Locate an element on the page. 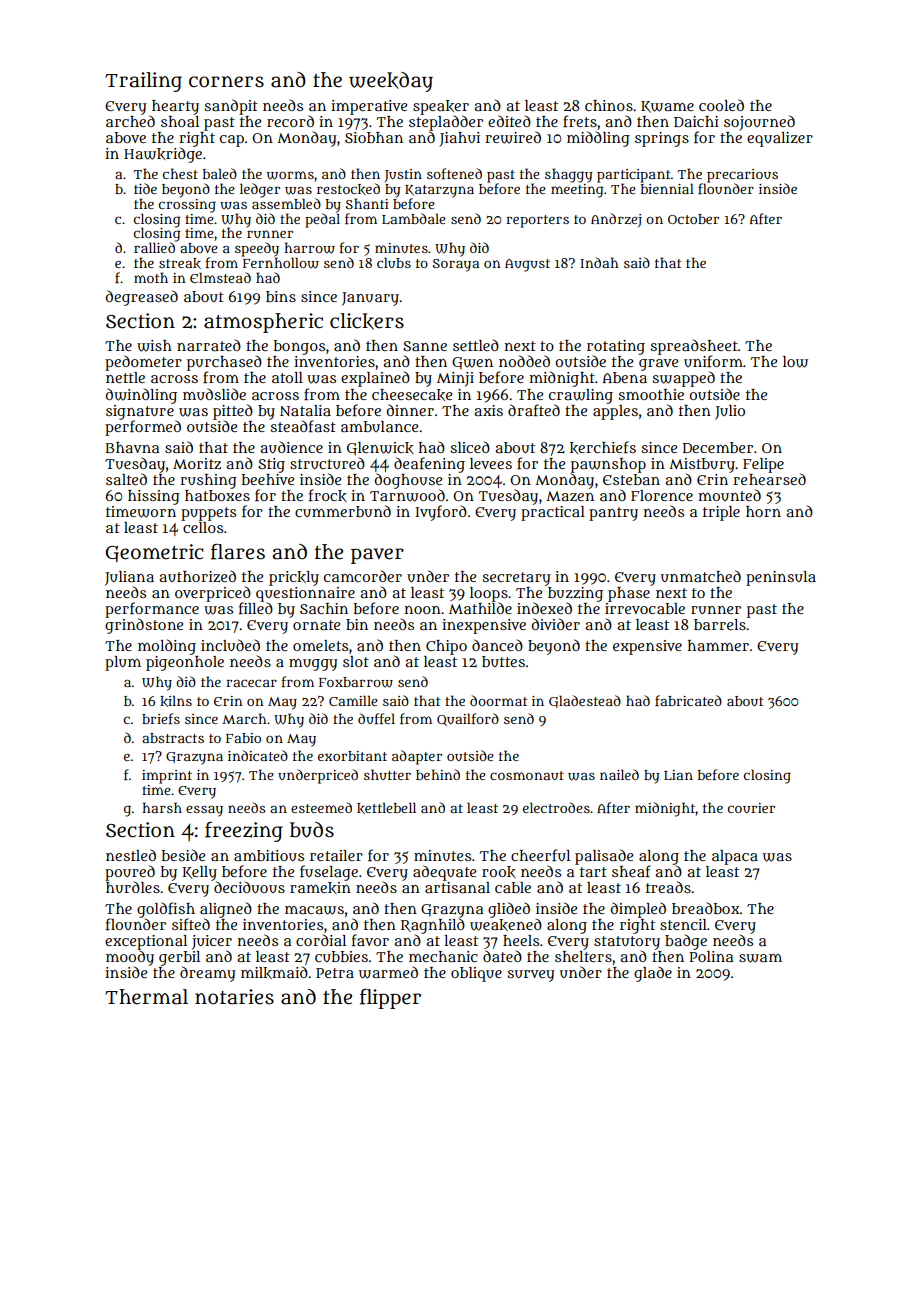 Image resolution: width=924 pixels, height=1308 pixels. spreadsheet is located at coordinates (694, 347).
